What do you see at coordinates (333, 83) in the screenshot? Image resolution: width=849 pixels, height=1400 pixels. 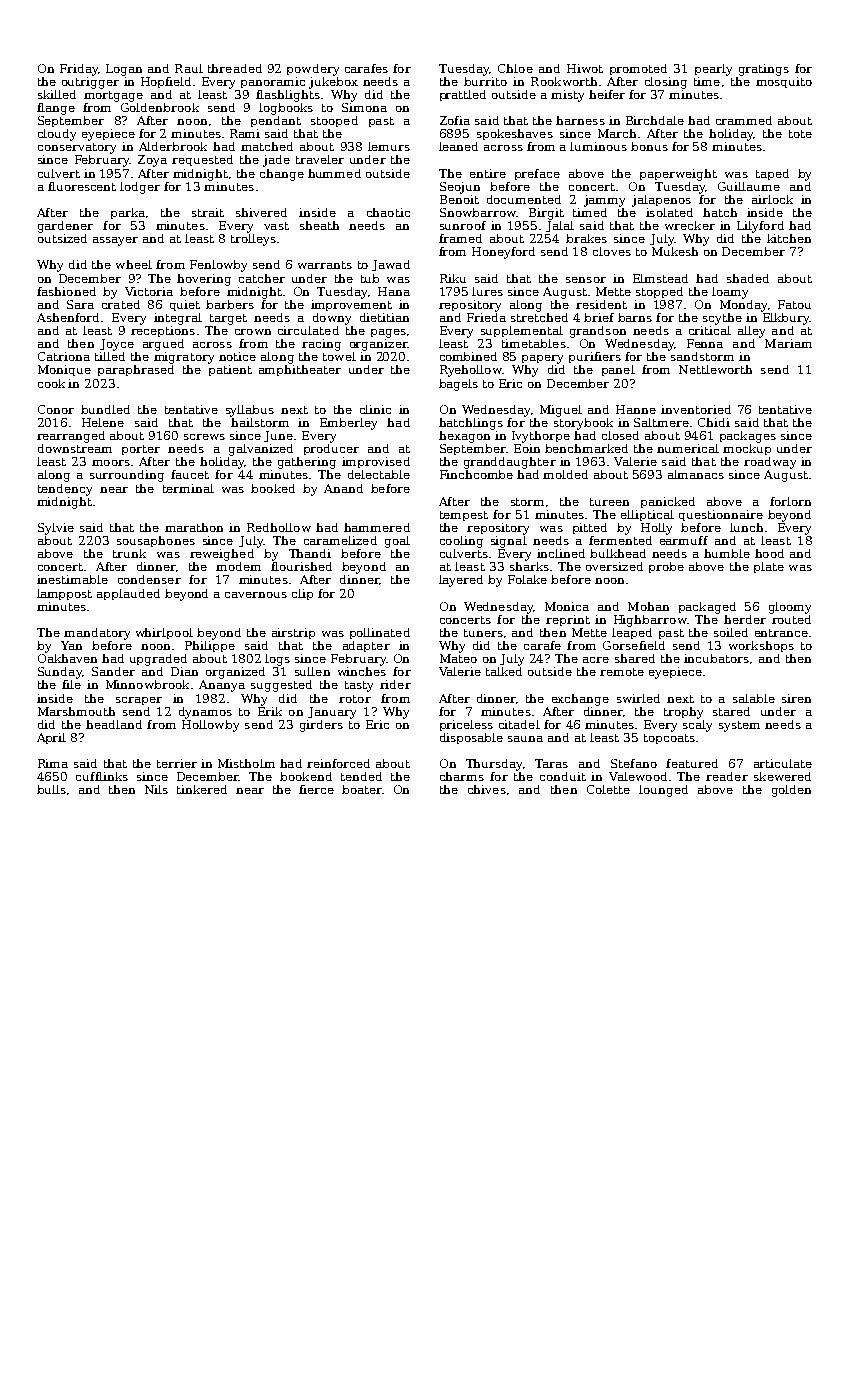 I see `jukebox` at bounding box center [333, 83].
